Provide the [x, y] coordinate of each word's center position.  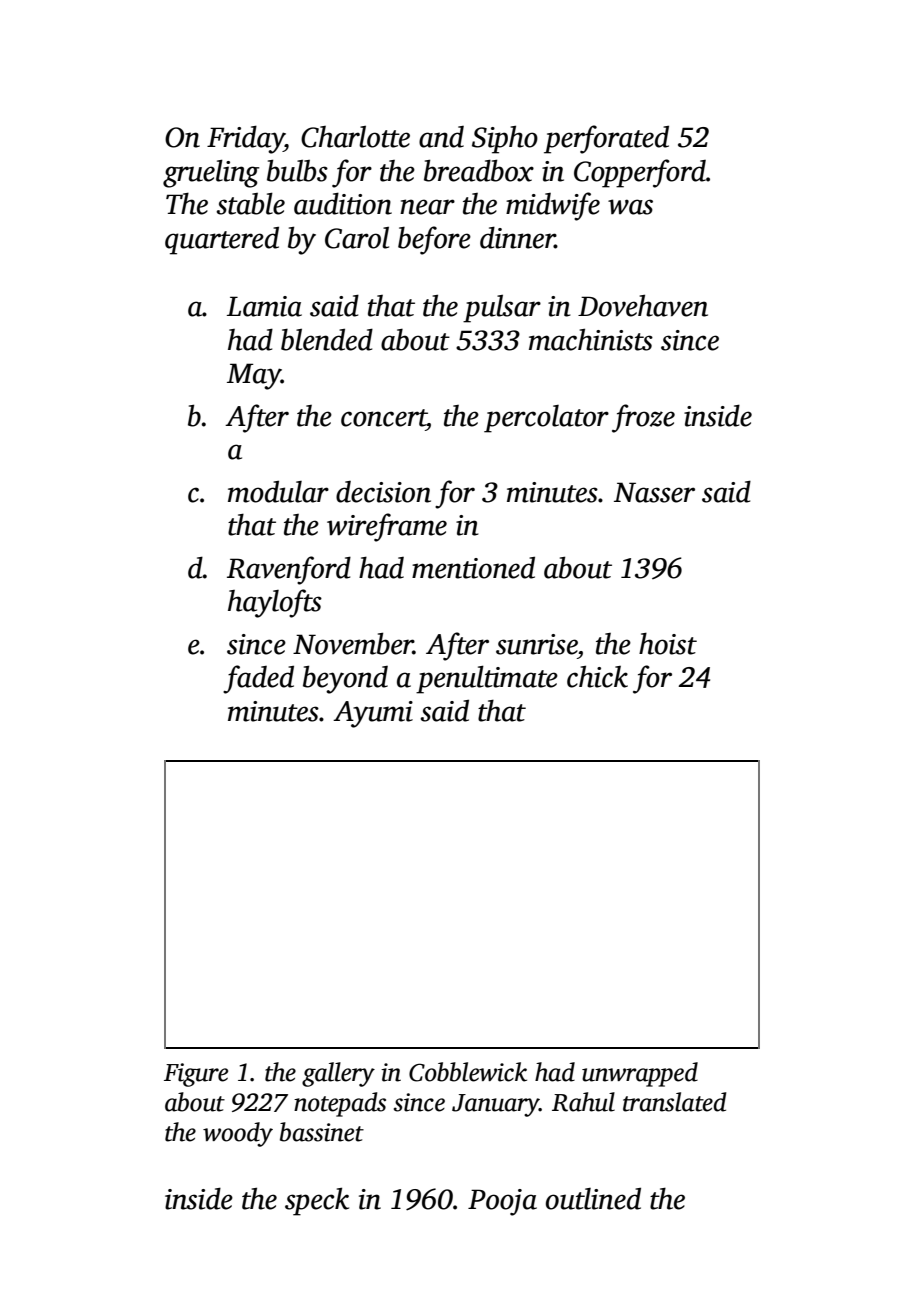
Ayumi [373, 714]
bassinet [322, 1132]
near [427, 207]
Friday [245, 139]
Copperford [640, 173]
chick [597, 676]
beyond [345, 679]
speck [317, 1201]
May [254, 376]
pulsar [502, 309]
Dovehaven [643, 305]
